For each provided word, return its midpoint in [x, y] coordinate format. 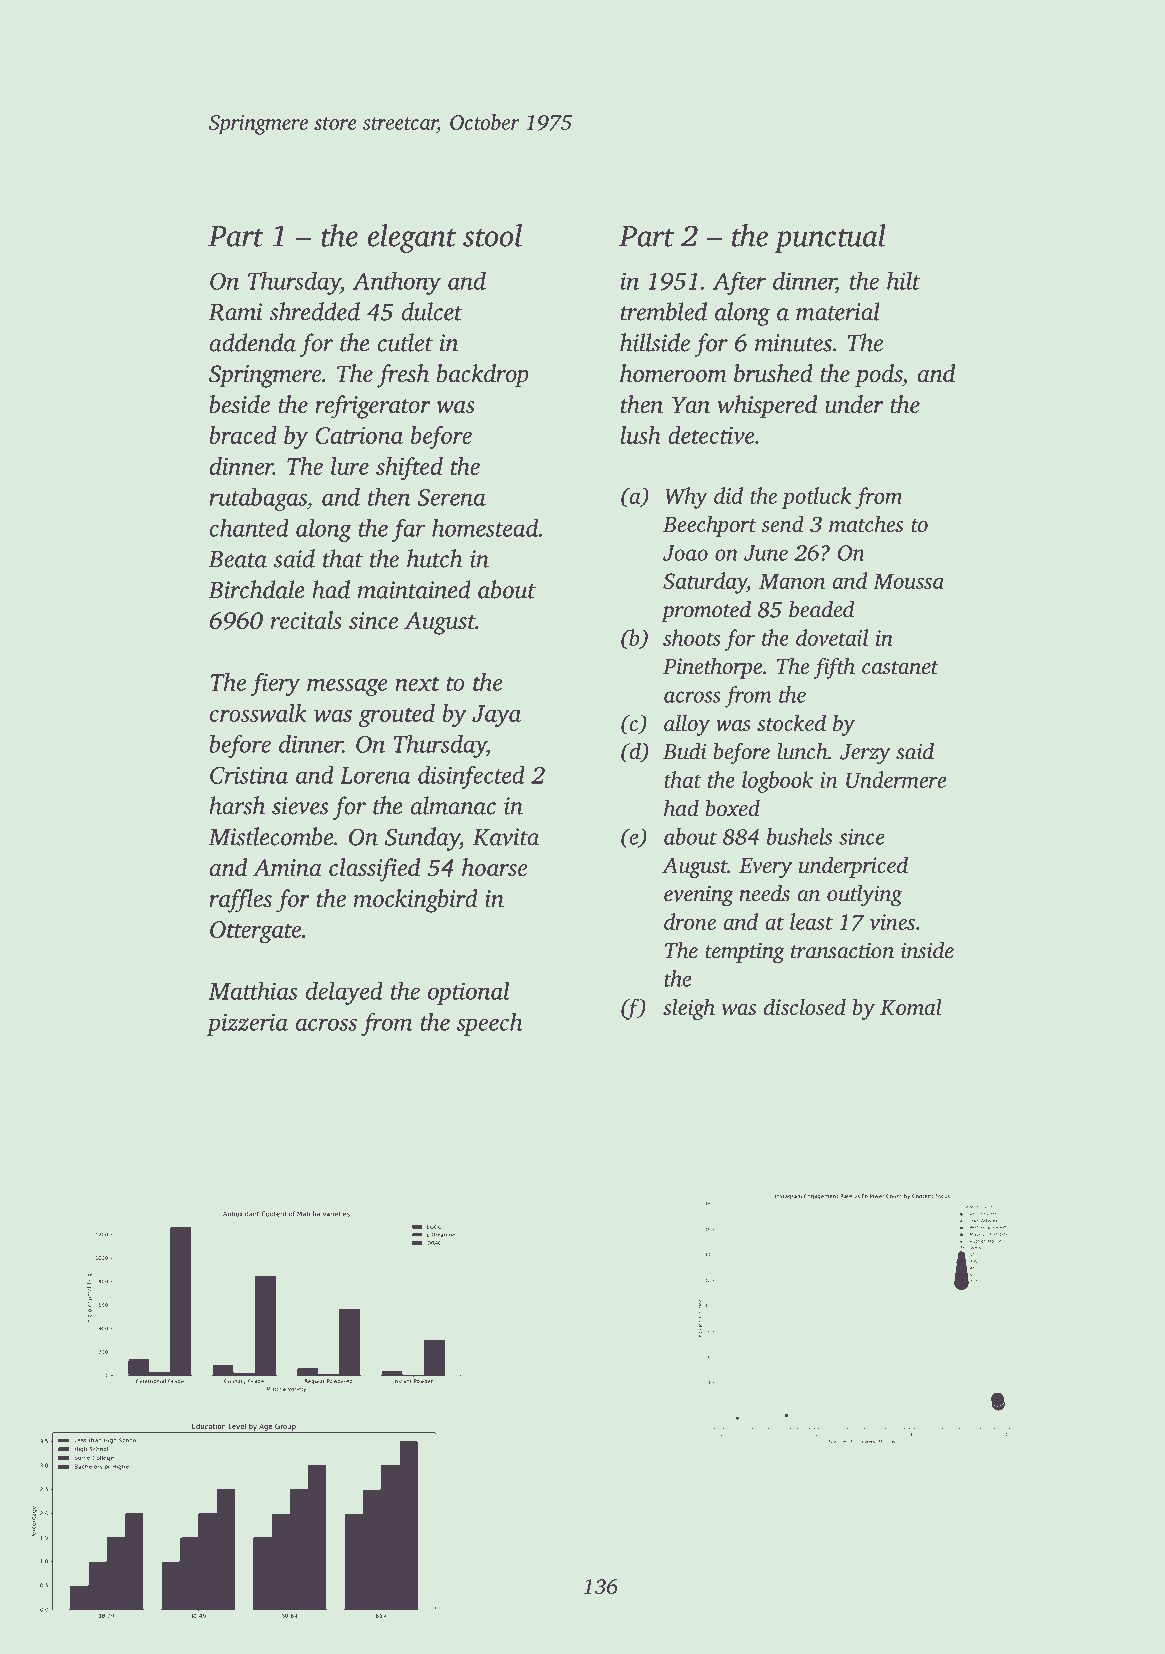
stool [492, 235]
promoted [706, 611]
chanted [249, 527]
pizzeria [247, 1024]
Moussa [908, 581]
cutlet [405, 342]
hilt [904, 280]
